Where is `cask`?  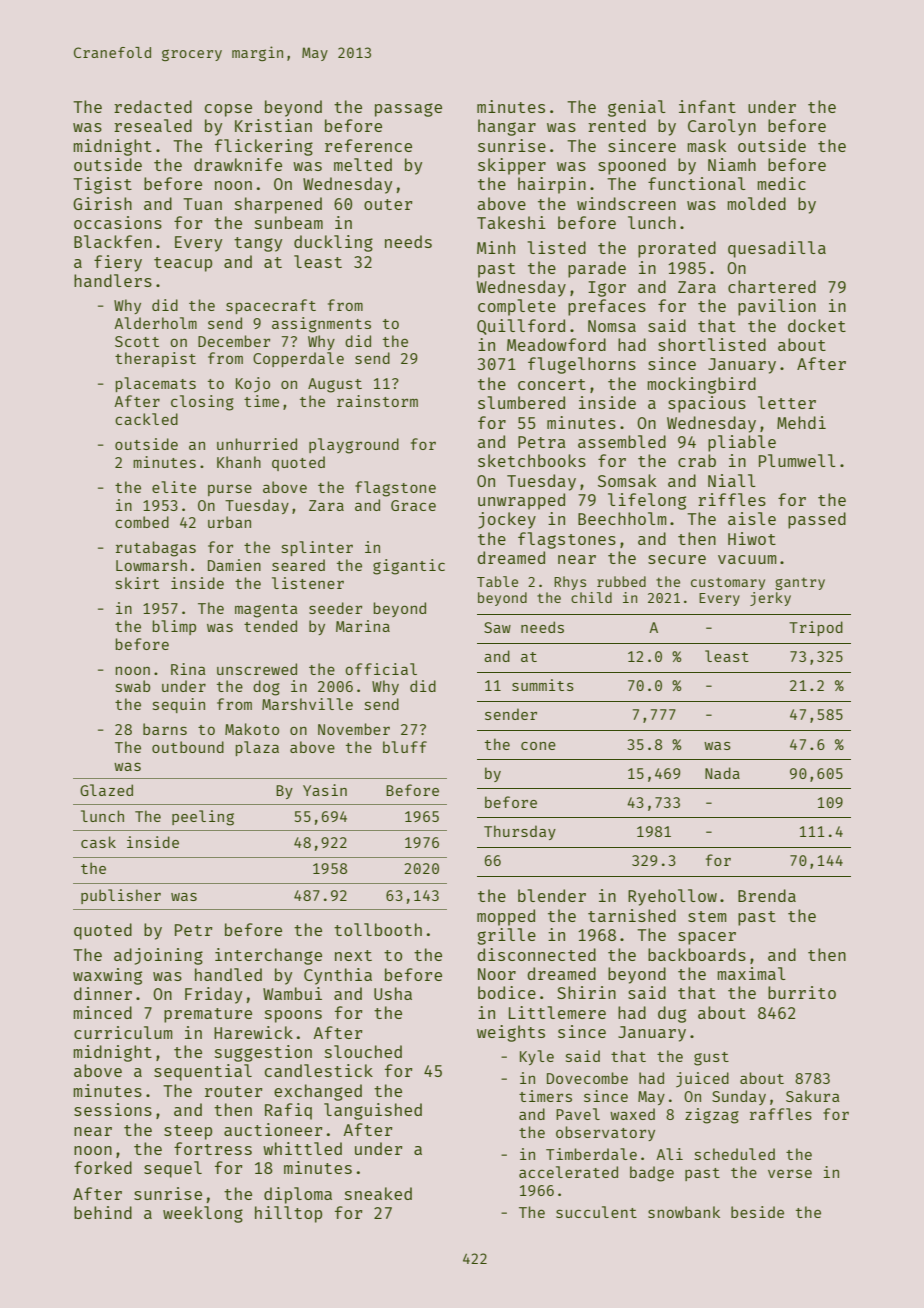
cask is located at coordinates (98, 842).
